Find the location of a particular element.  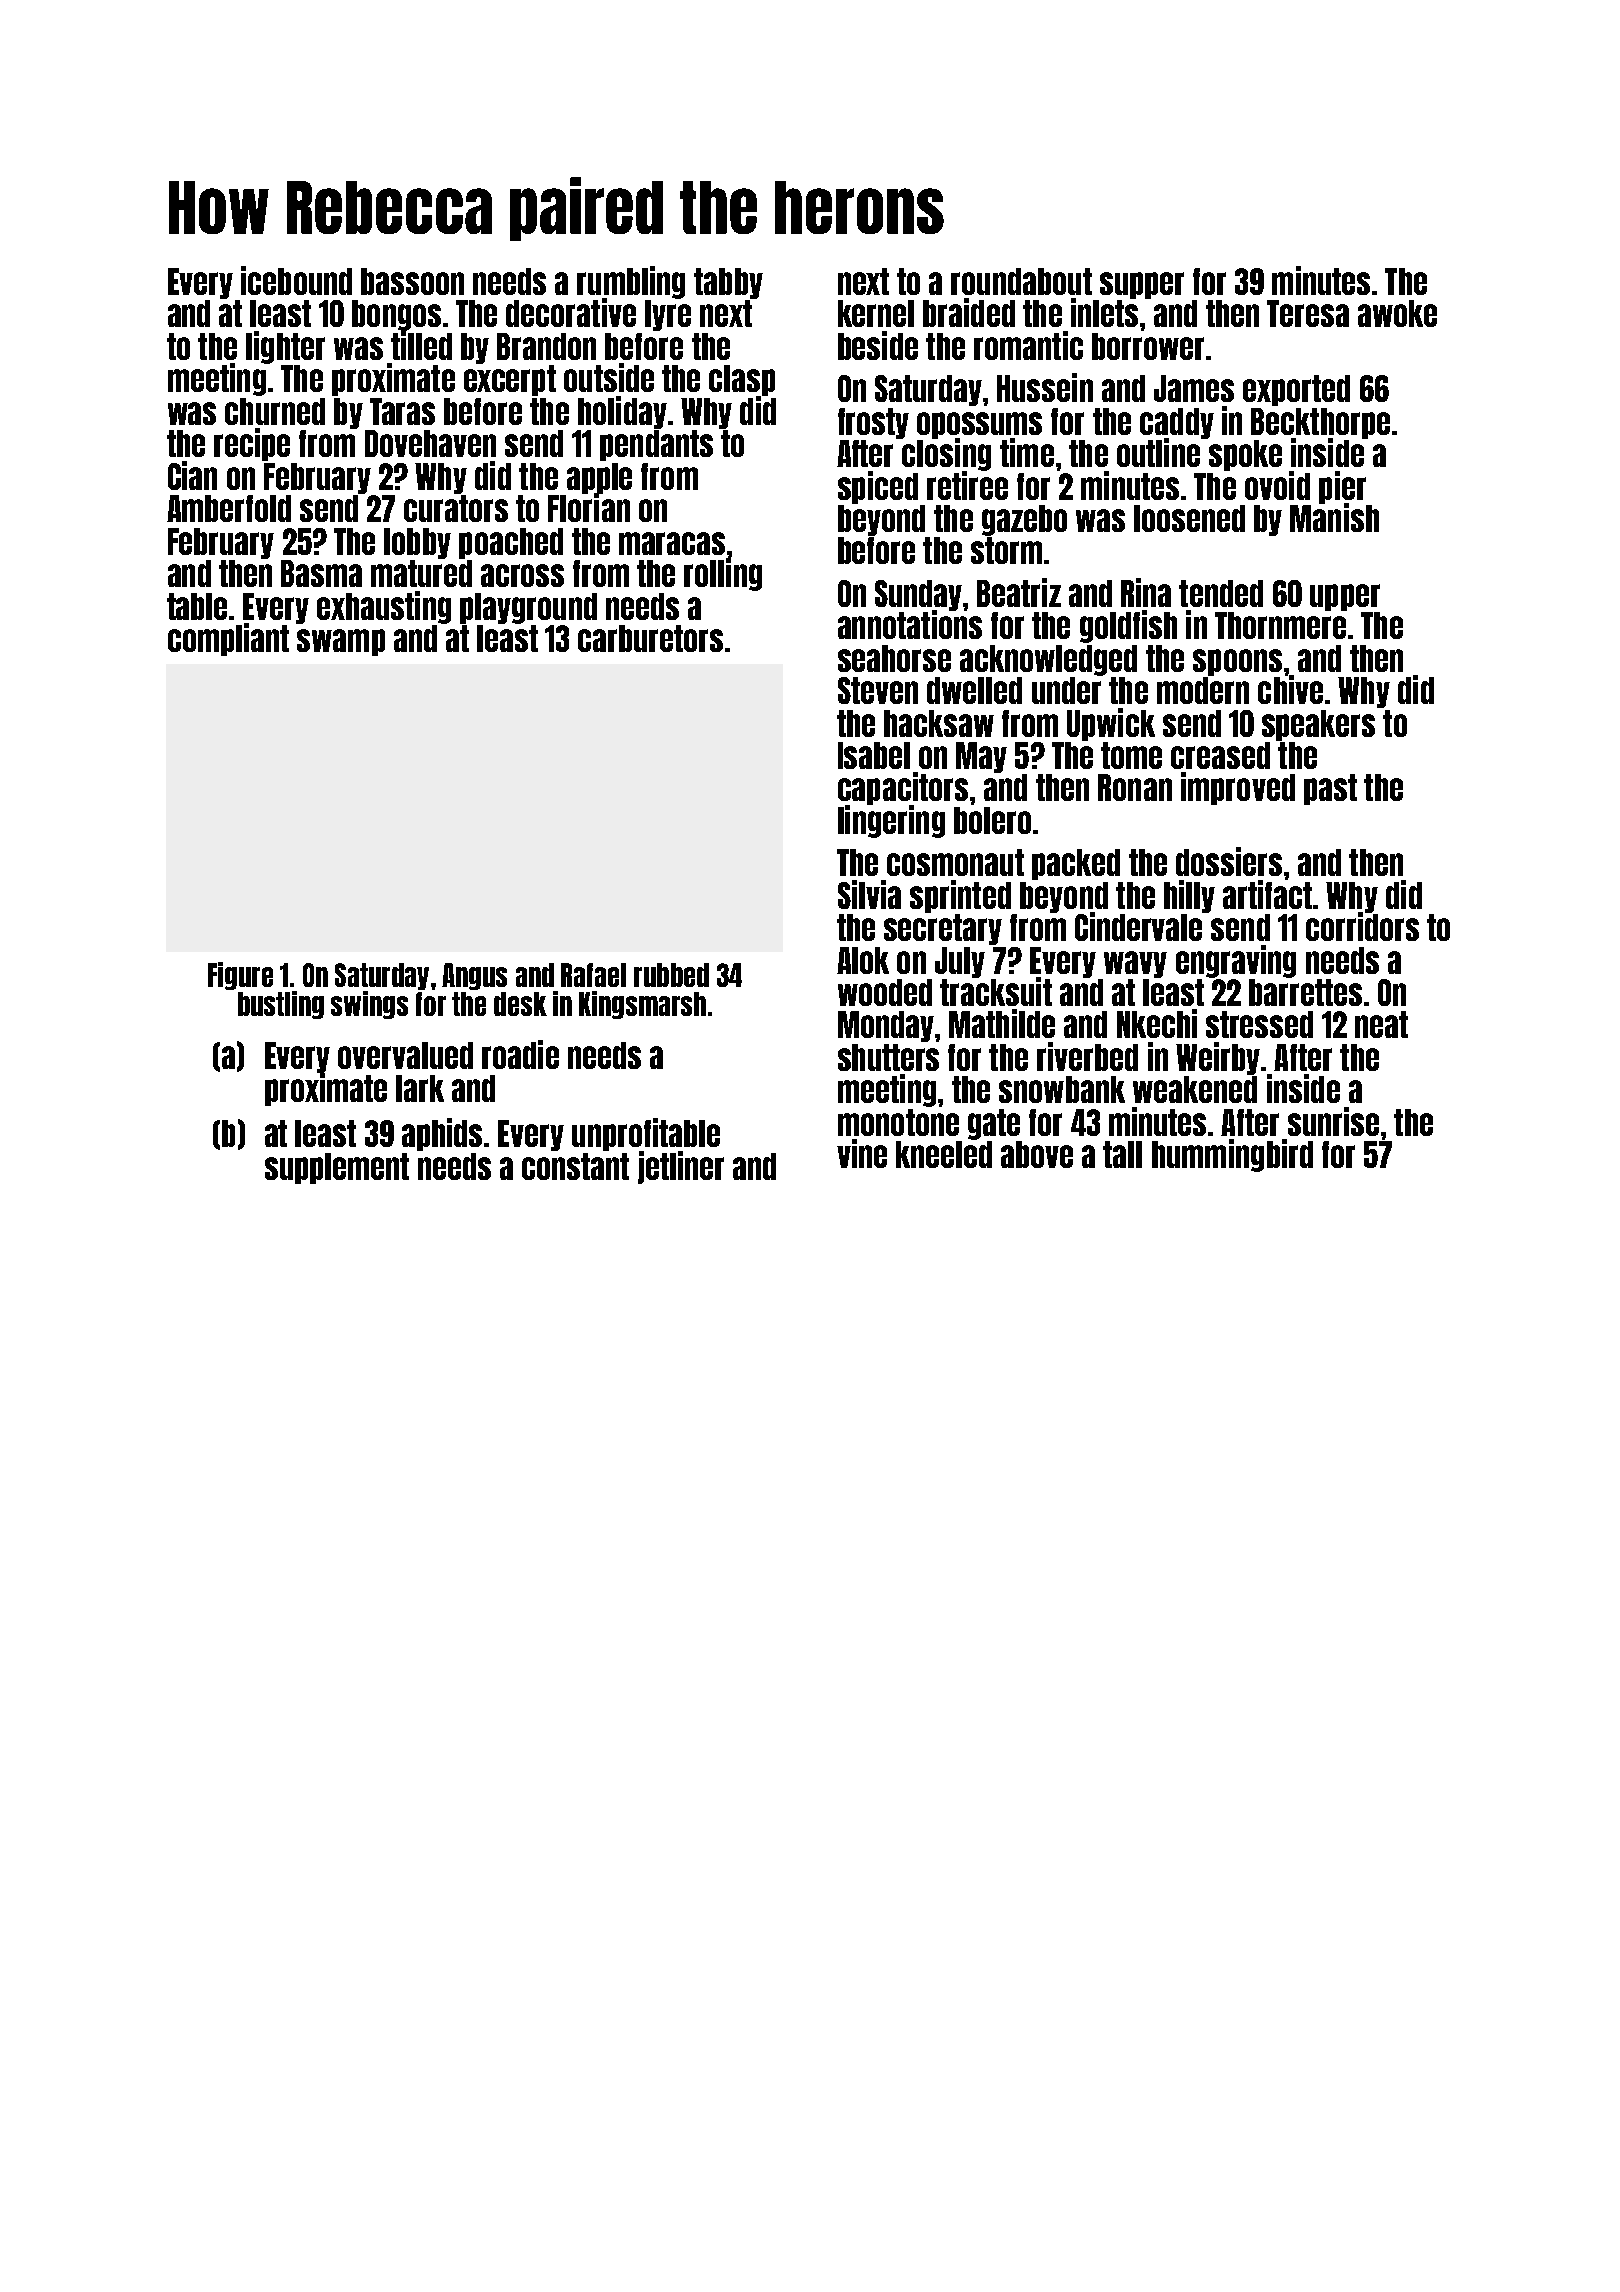

supplement is located at coordinates (337, 1168).
